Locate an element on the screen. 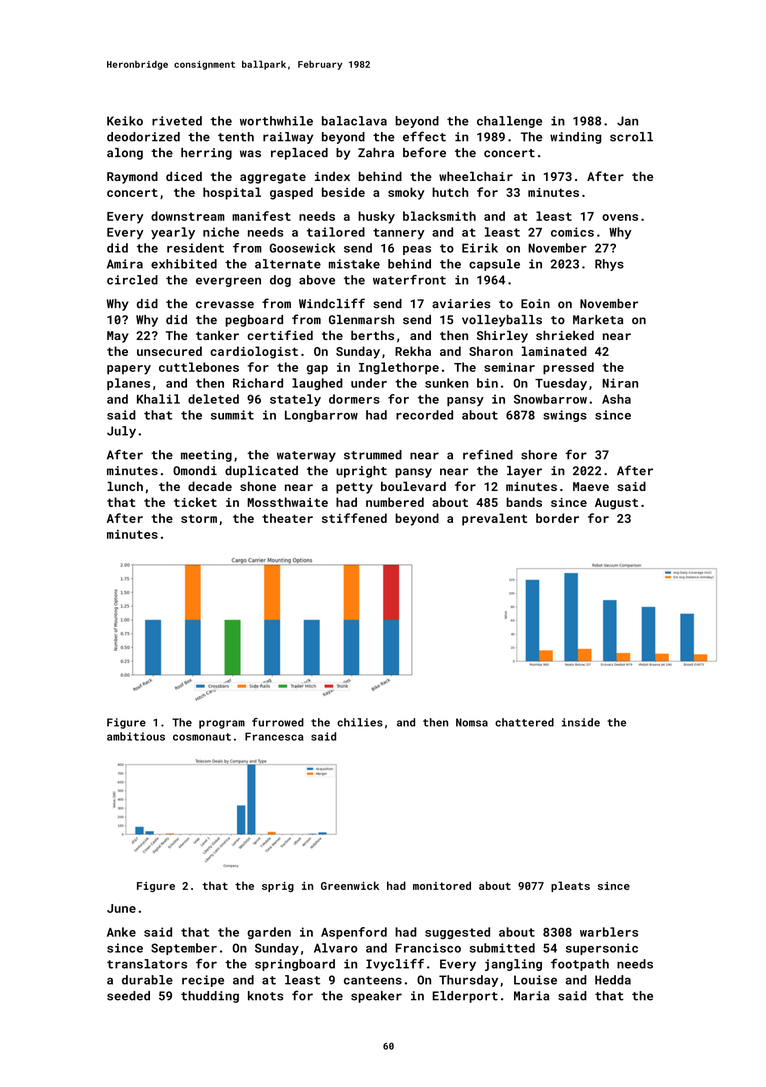  unsecured is located at coordinates (169, 351).
